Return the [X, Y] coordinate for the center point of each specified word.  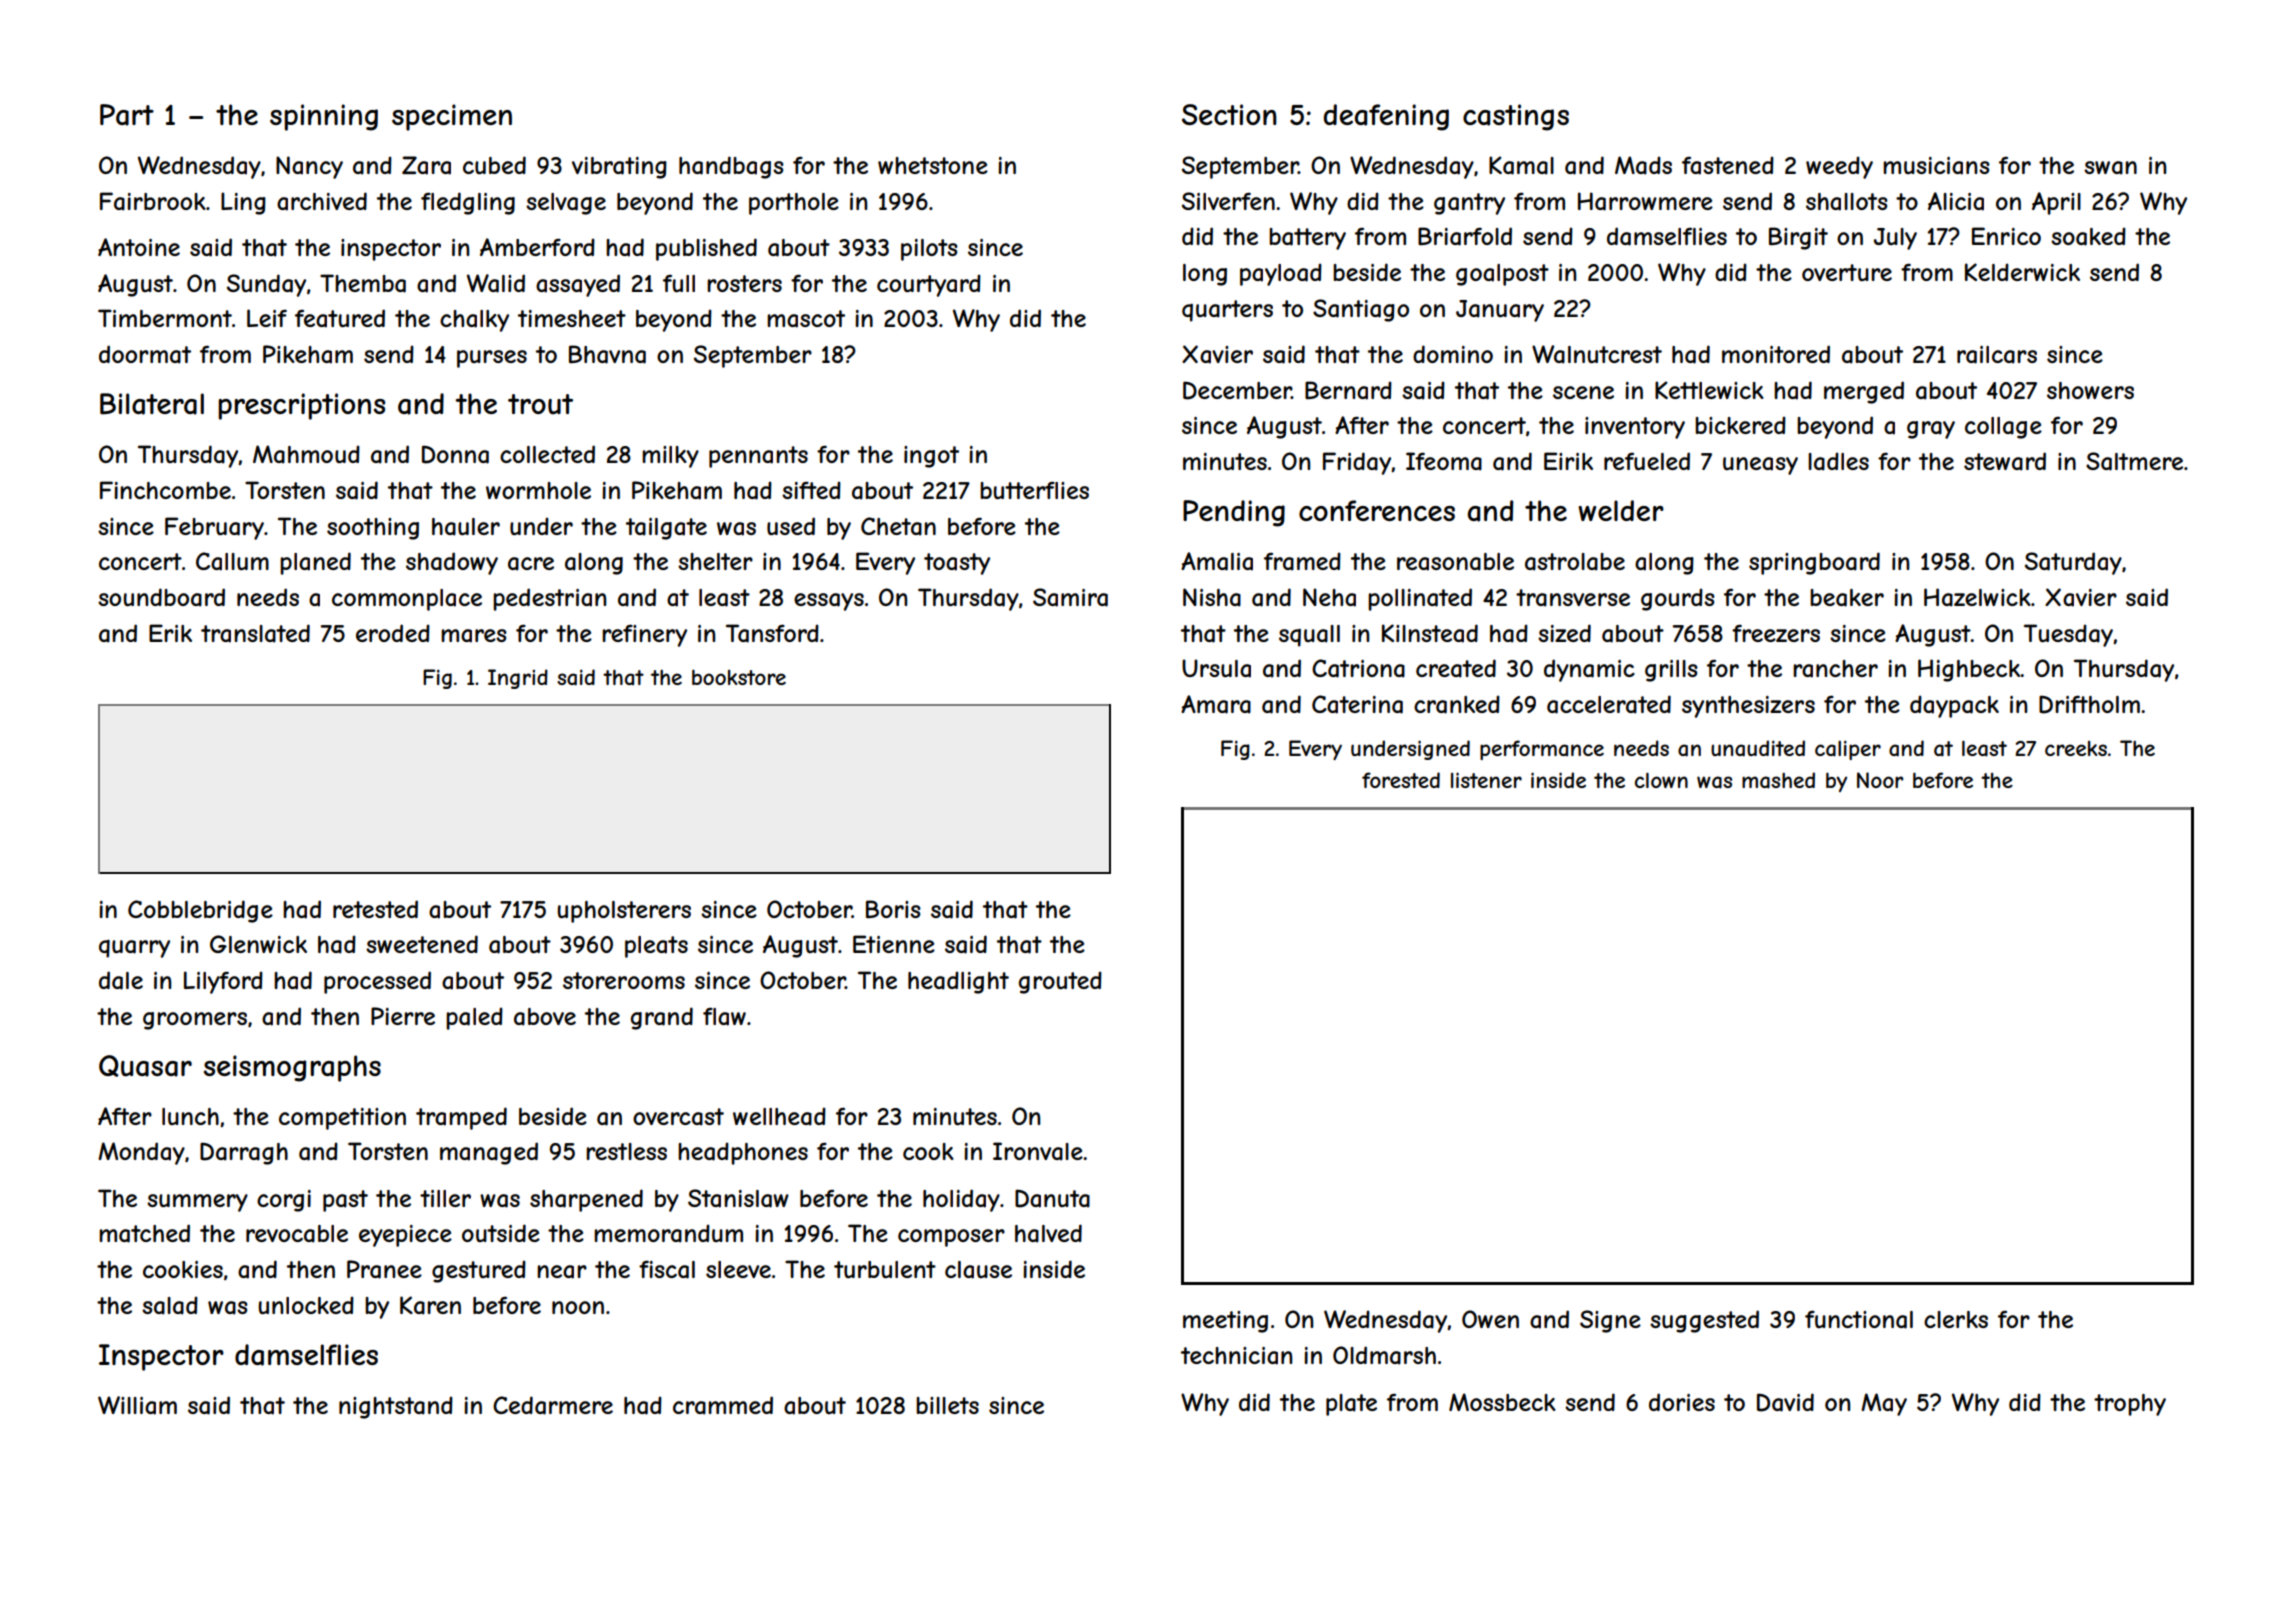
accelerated [1609, 704]
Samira [1070, 597]
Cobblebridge [200, 911]
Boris [893, 909]
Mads [1643, 165]
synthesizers [1748, 707]
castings [1516, 117]
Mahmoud [306, 454]
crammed [723, 1405]
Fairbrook [153, 201]
